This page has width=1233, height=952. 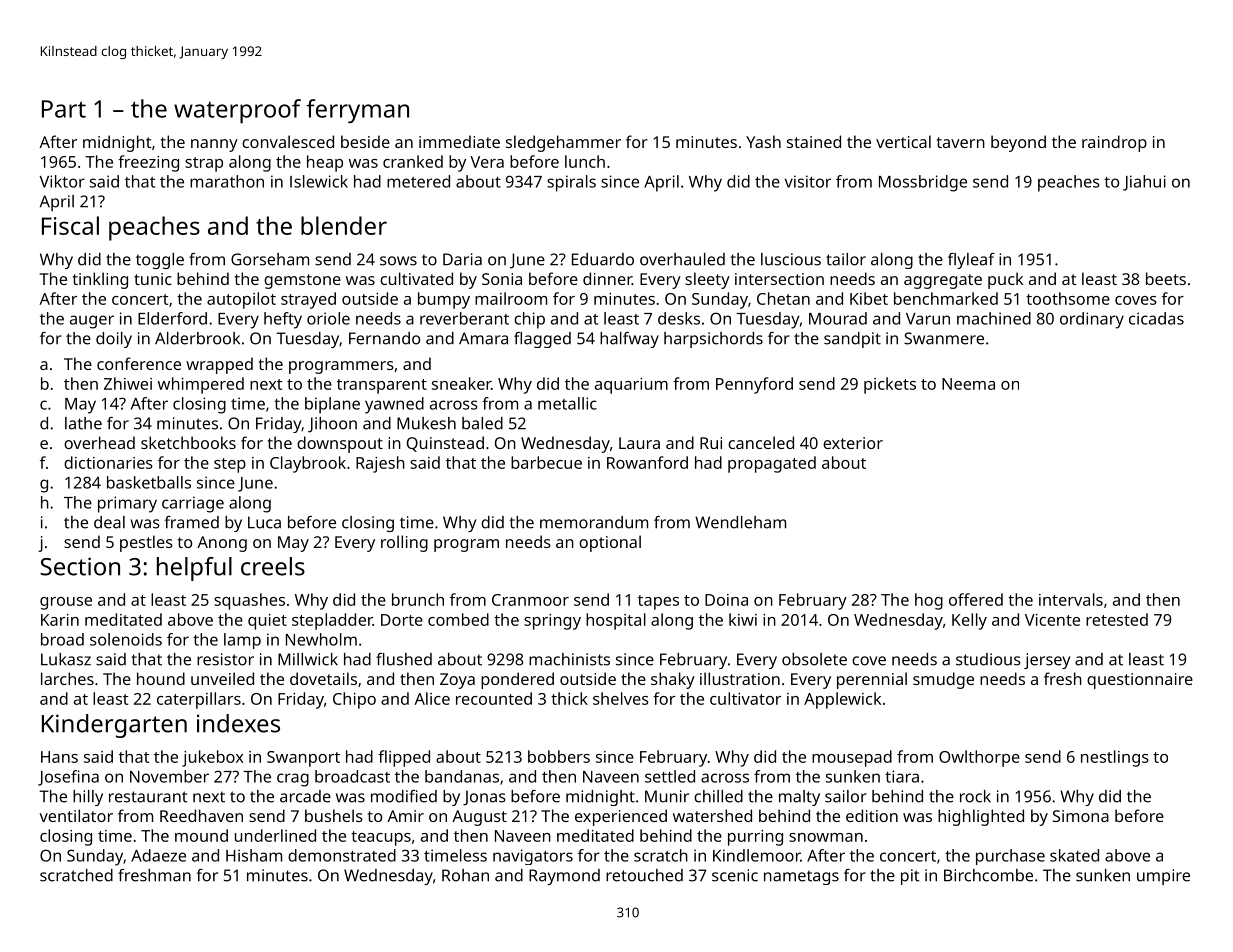 I want to click on raindrop, so click(x=1114, y=143).
